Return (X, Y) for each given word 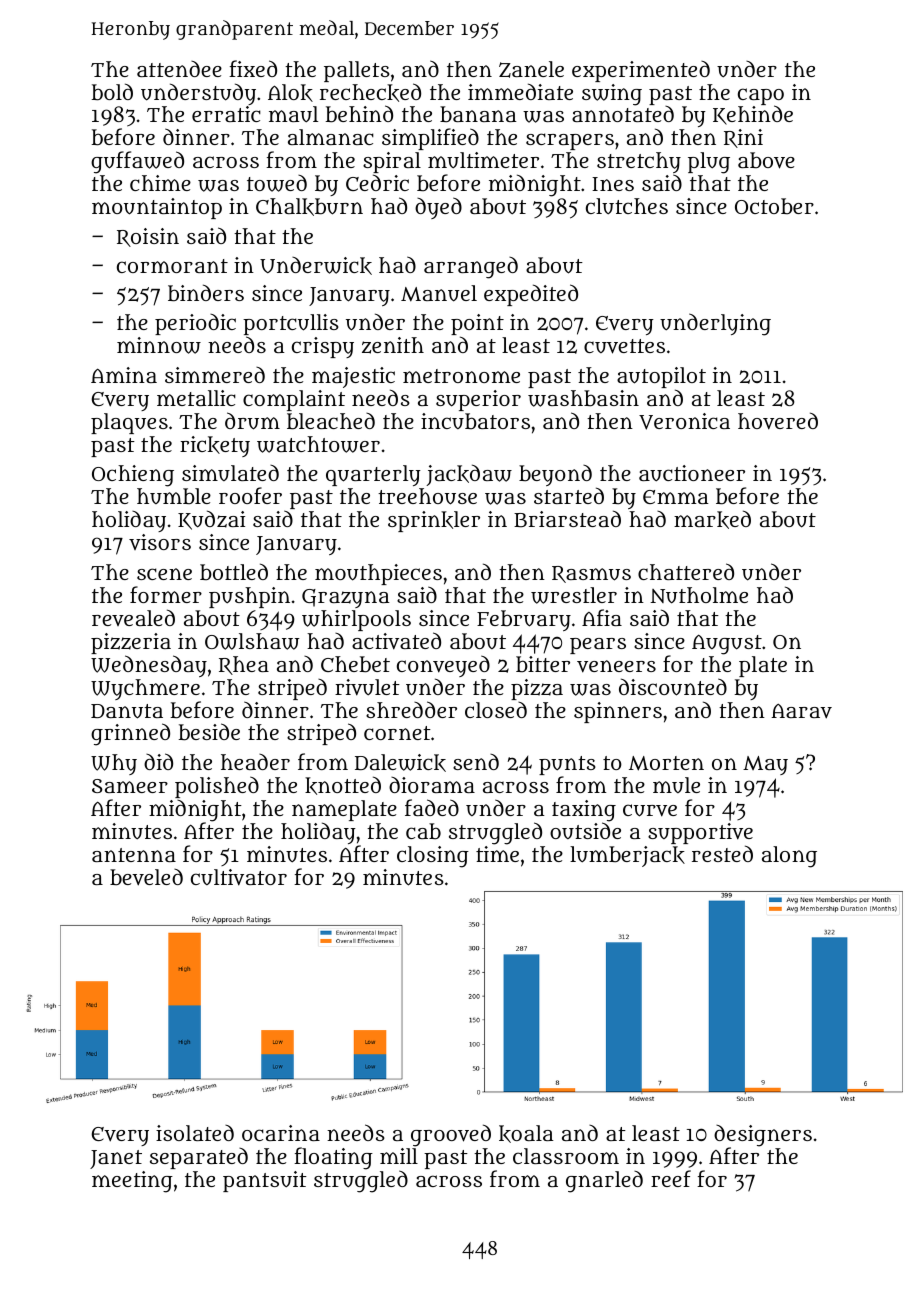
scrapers (570, 141)
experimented (641, 71)
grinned (130, 734)
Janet (116, 1159)
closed (496, 710)
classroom (566, 1156)
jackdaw (469, 475)
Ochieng (133, 476)
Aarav (801, 711)
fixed (253, 68)
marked (712, 519)
